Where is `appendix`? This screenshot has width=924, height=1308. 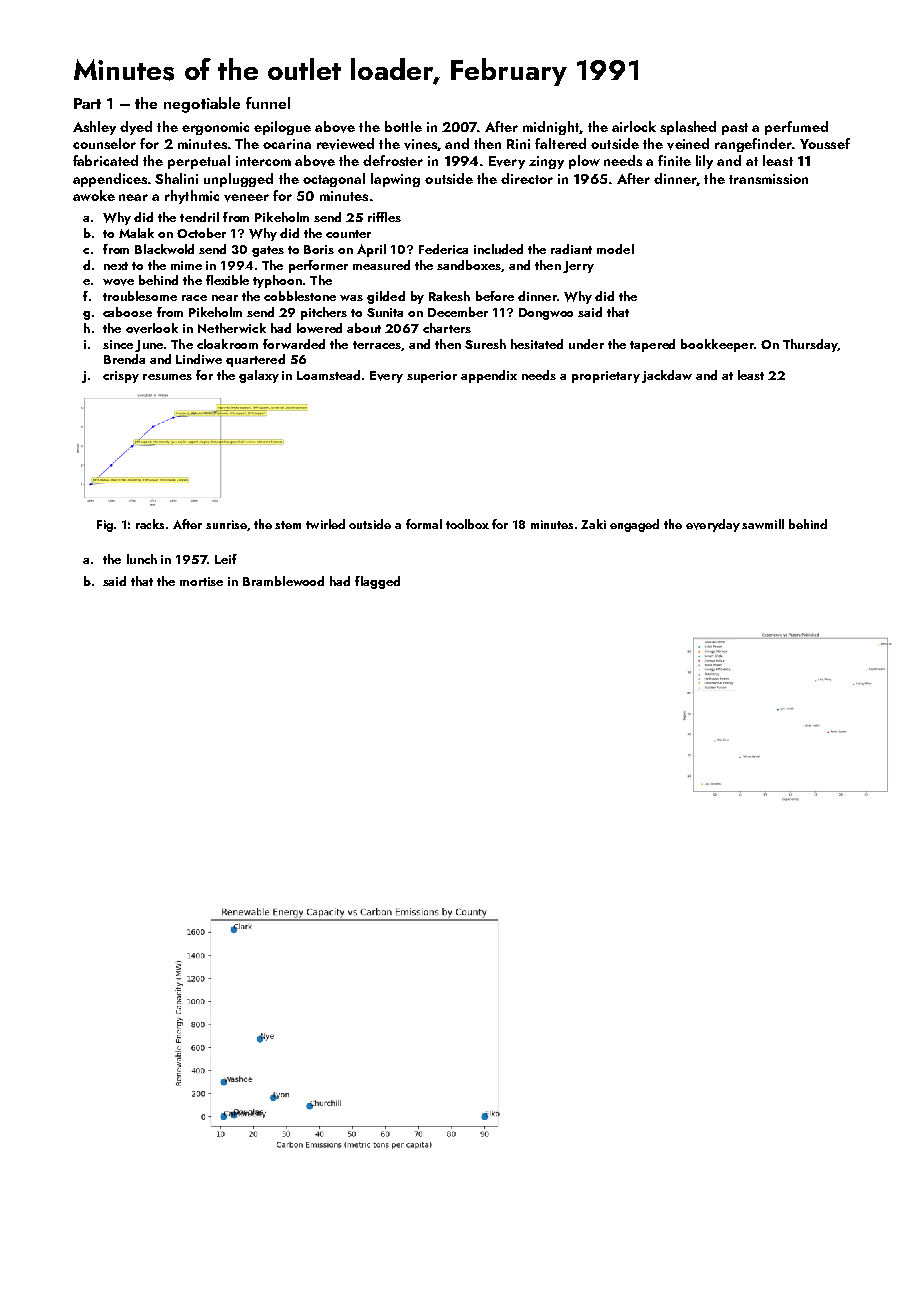 appendix is located at coordinates (489, 376).
